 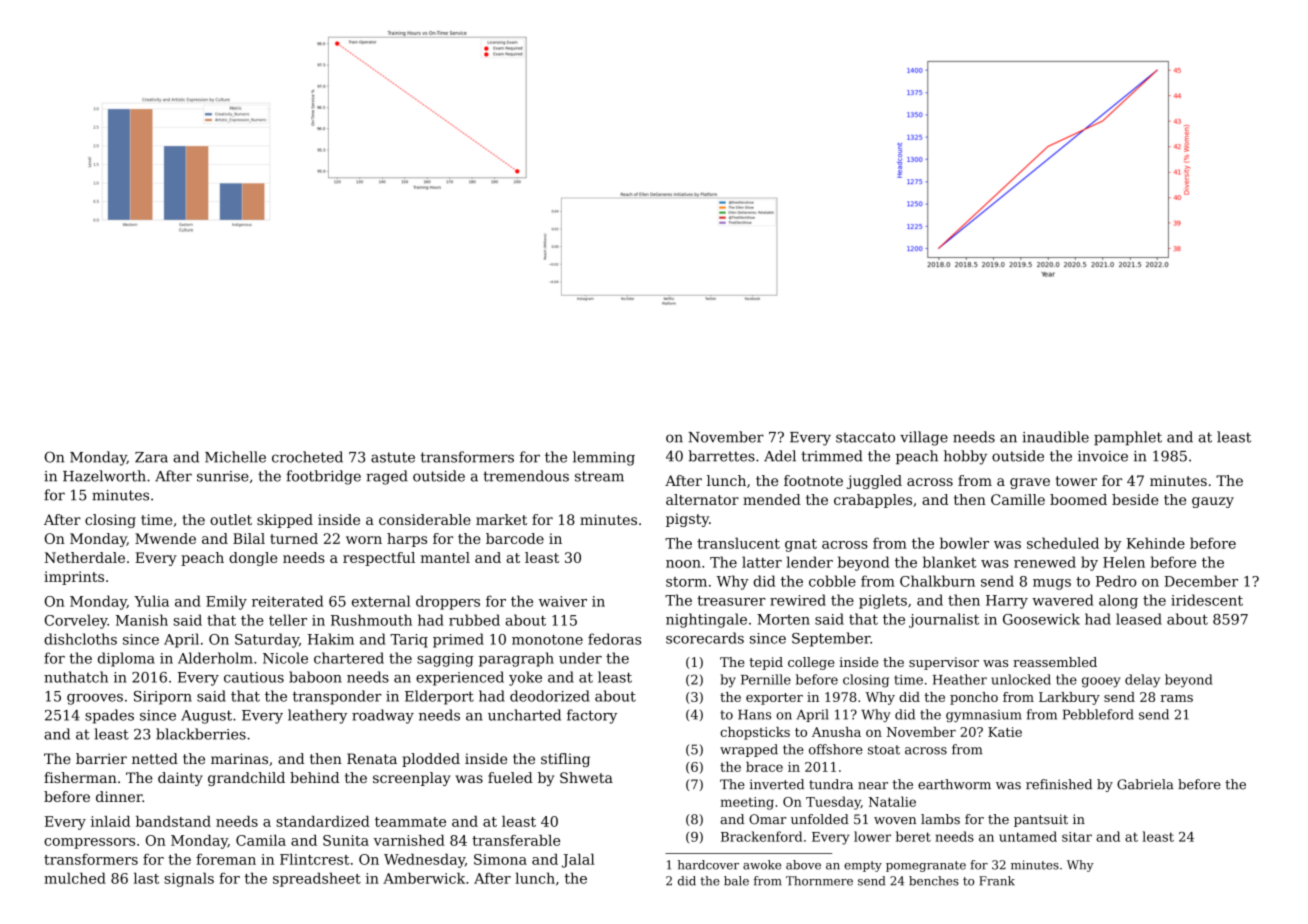 I want to click on barcode, so click(x=515, y=538).
